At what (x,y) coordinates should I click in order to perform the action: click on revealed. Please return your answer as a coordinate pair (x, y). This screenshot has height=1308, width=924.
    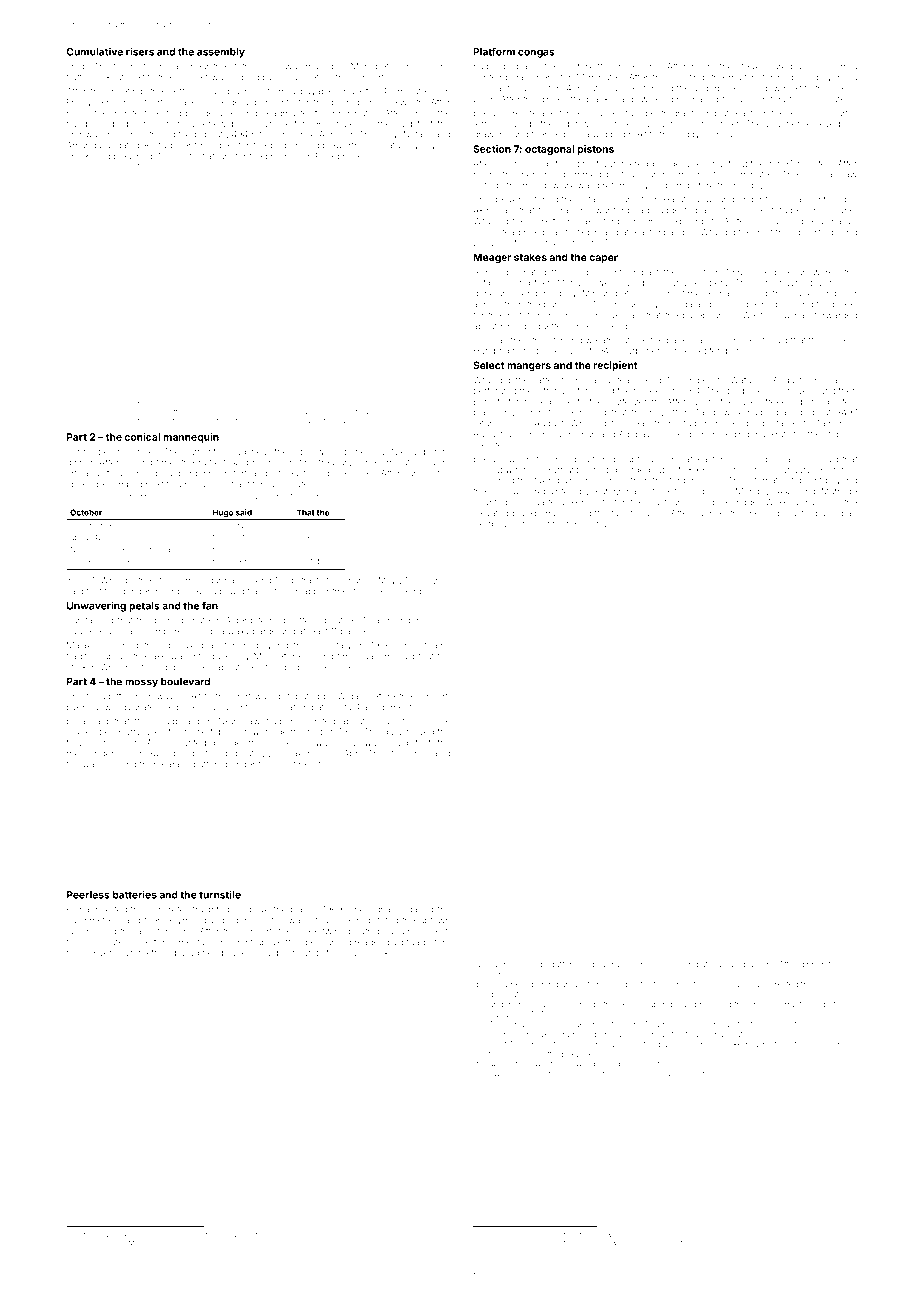
    Looking at the image, I should click on (432, 753).
